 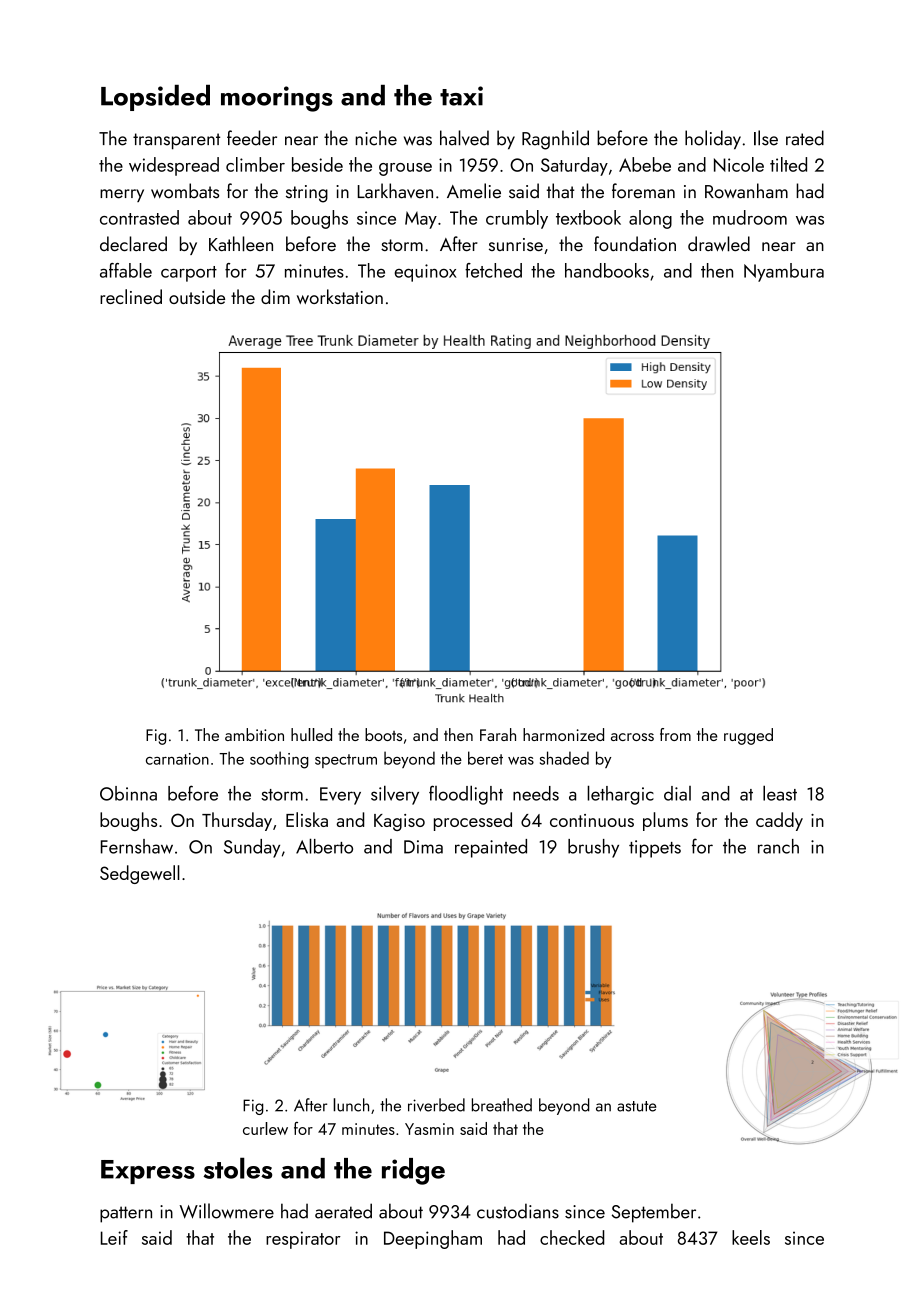 What do you see at coordinates (137, 846) in the page?
I see `Fernshaw` at bounding box center [137, 846].
